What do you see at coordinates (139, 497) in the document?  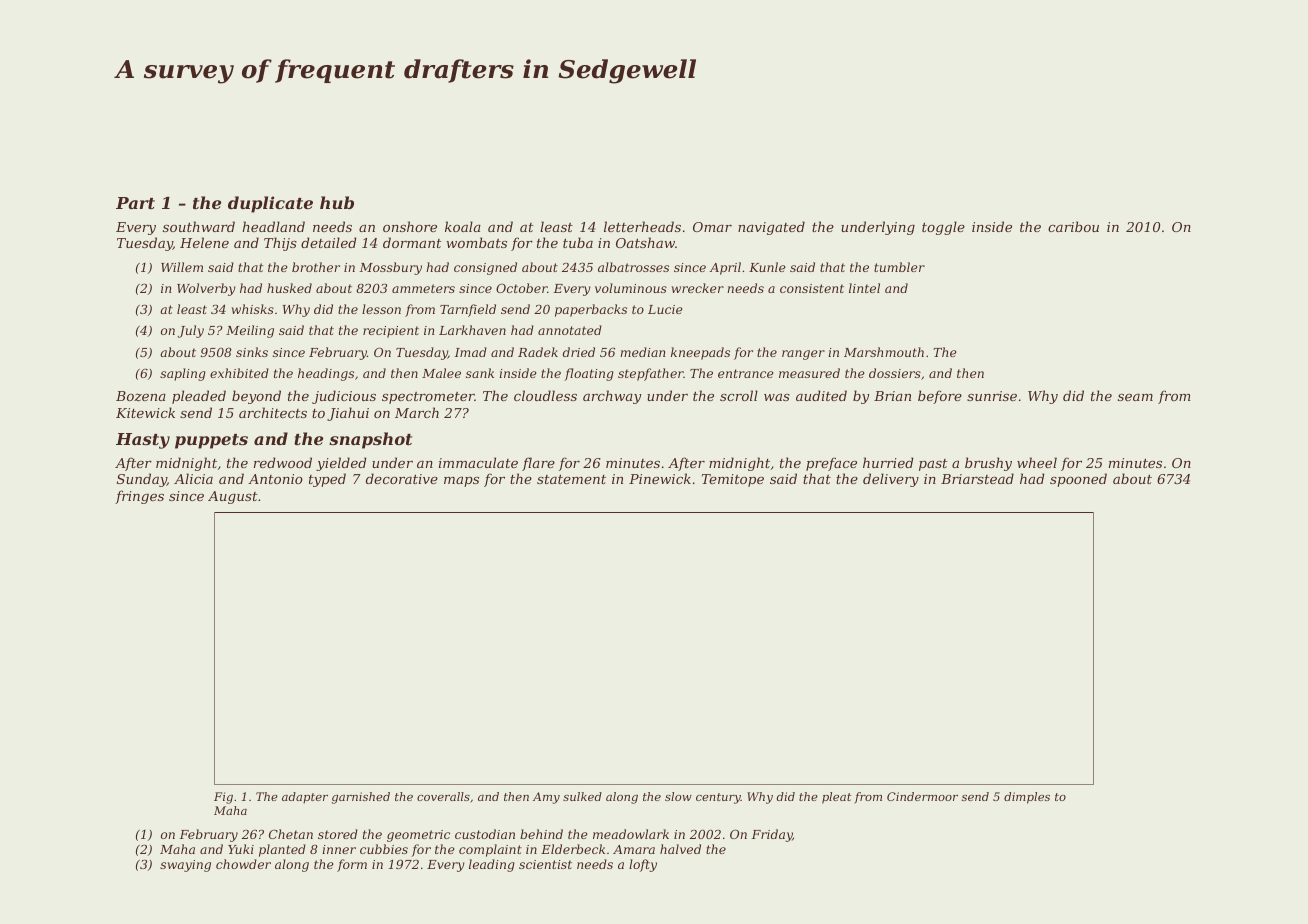 I see `fringes` at bounding box center [139, 497].
